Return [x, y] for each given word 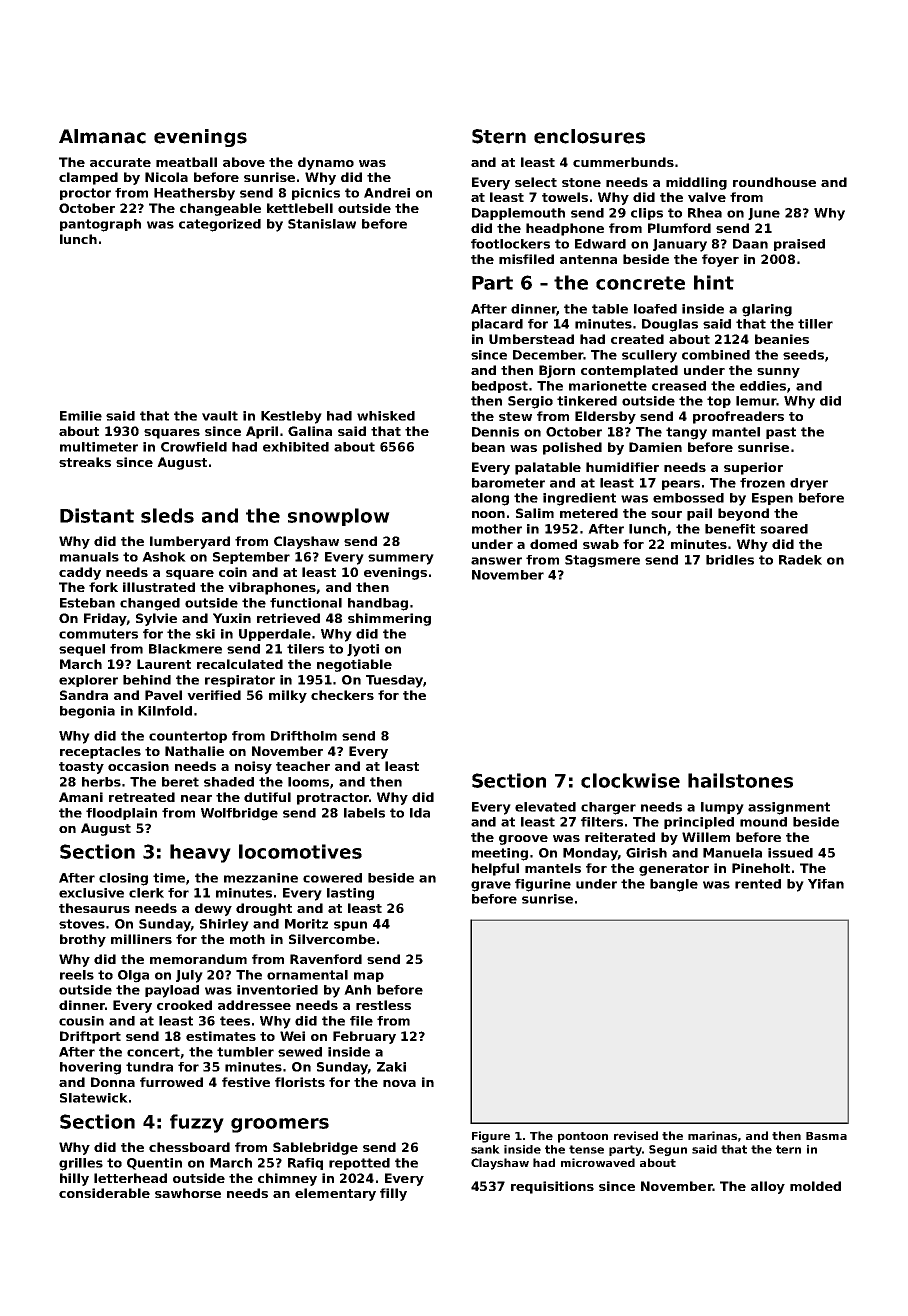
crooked [184, 1005]
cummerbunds [623, 162]
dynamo [326, 163]
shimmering [389, 619]
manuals [89, 557]
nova [399, 1083]
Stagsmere [602, 561]
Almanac [102, 136]
